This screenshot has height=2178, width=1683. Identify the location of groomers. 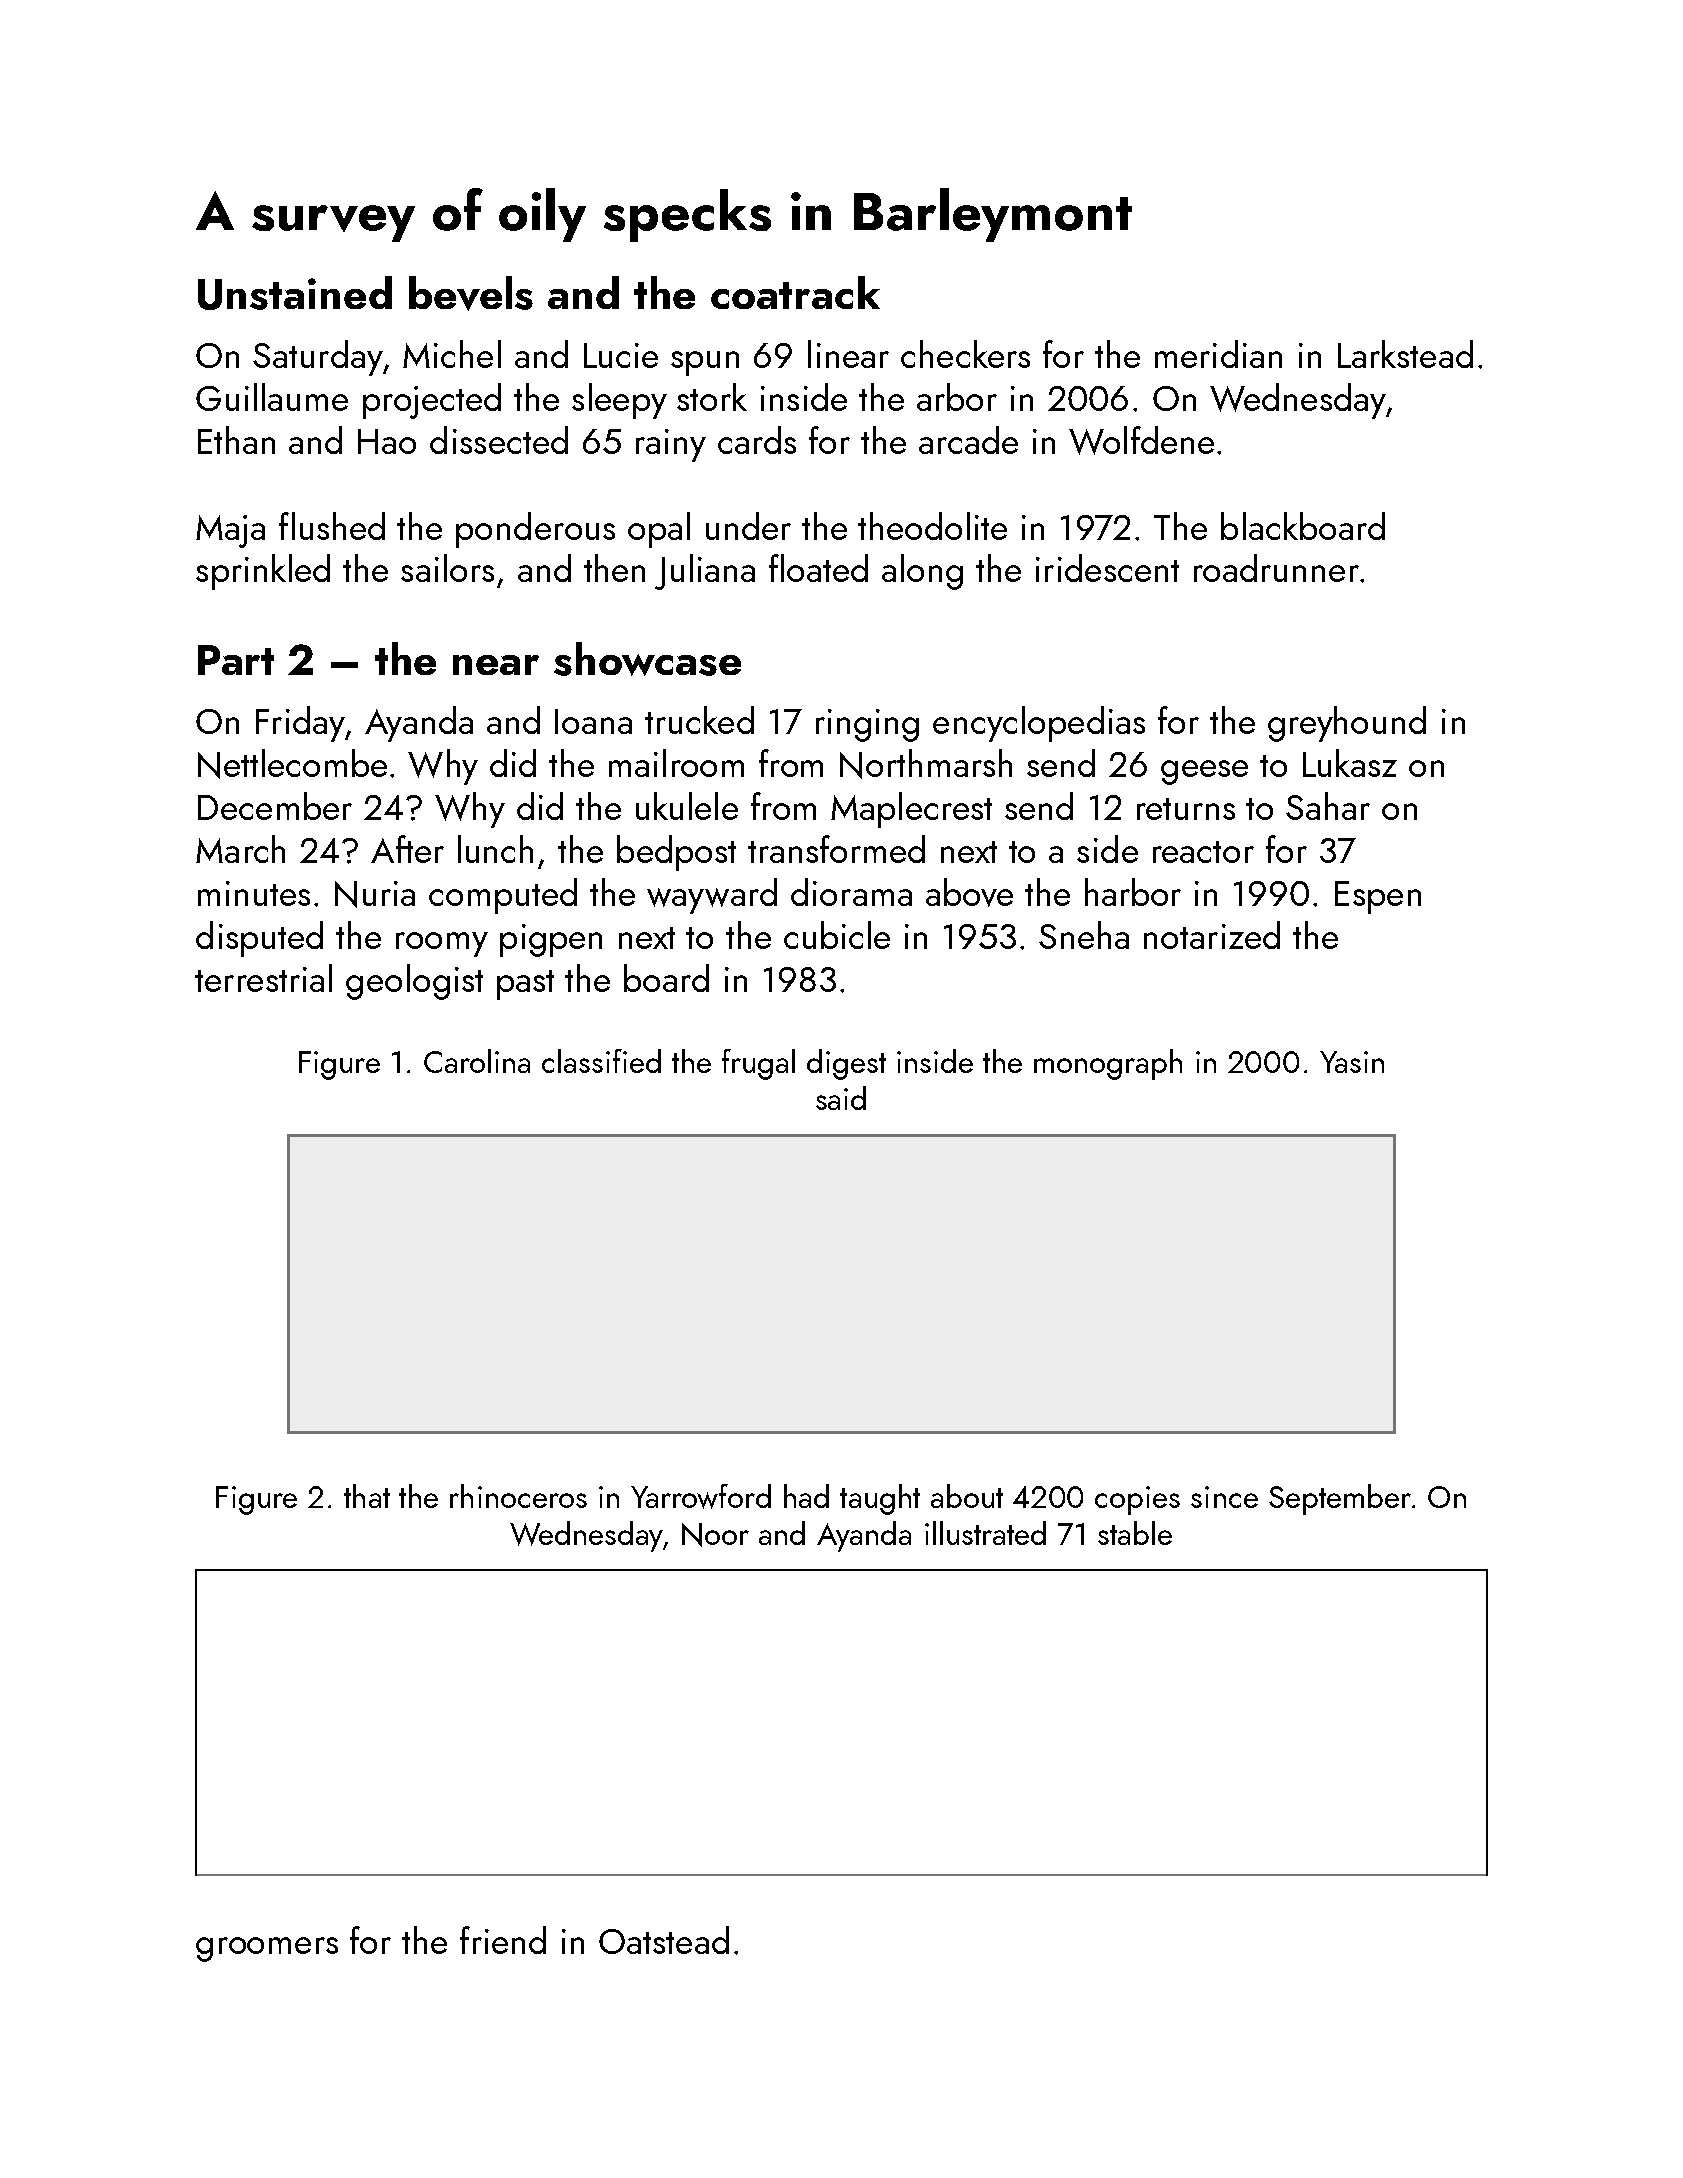
(267, 1949).
